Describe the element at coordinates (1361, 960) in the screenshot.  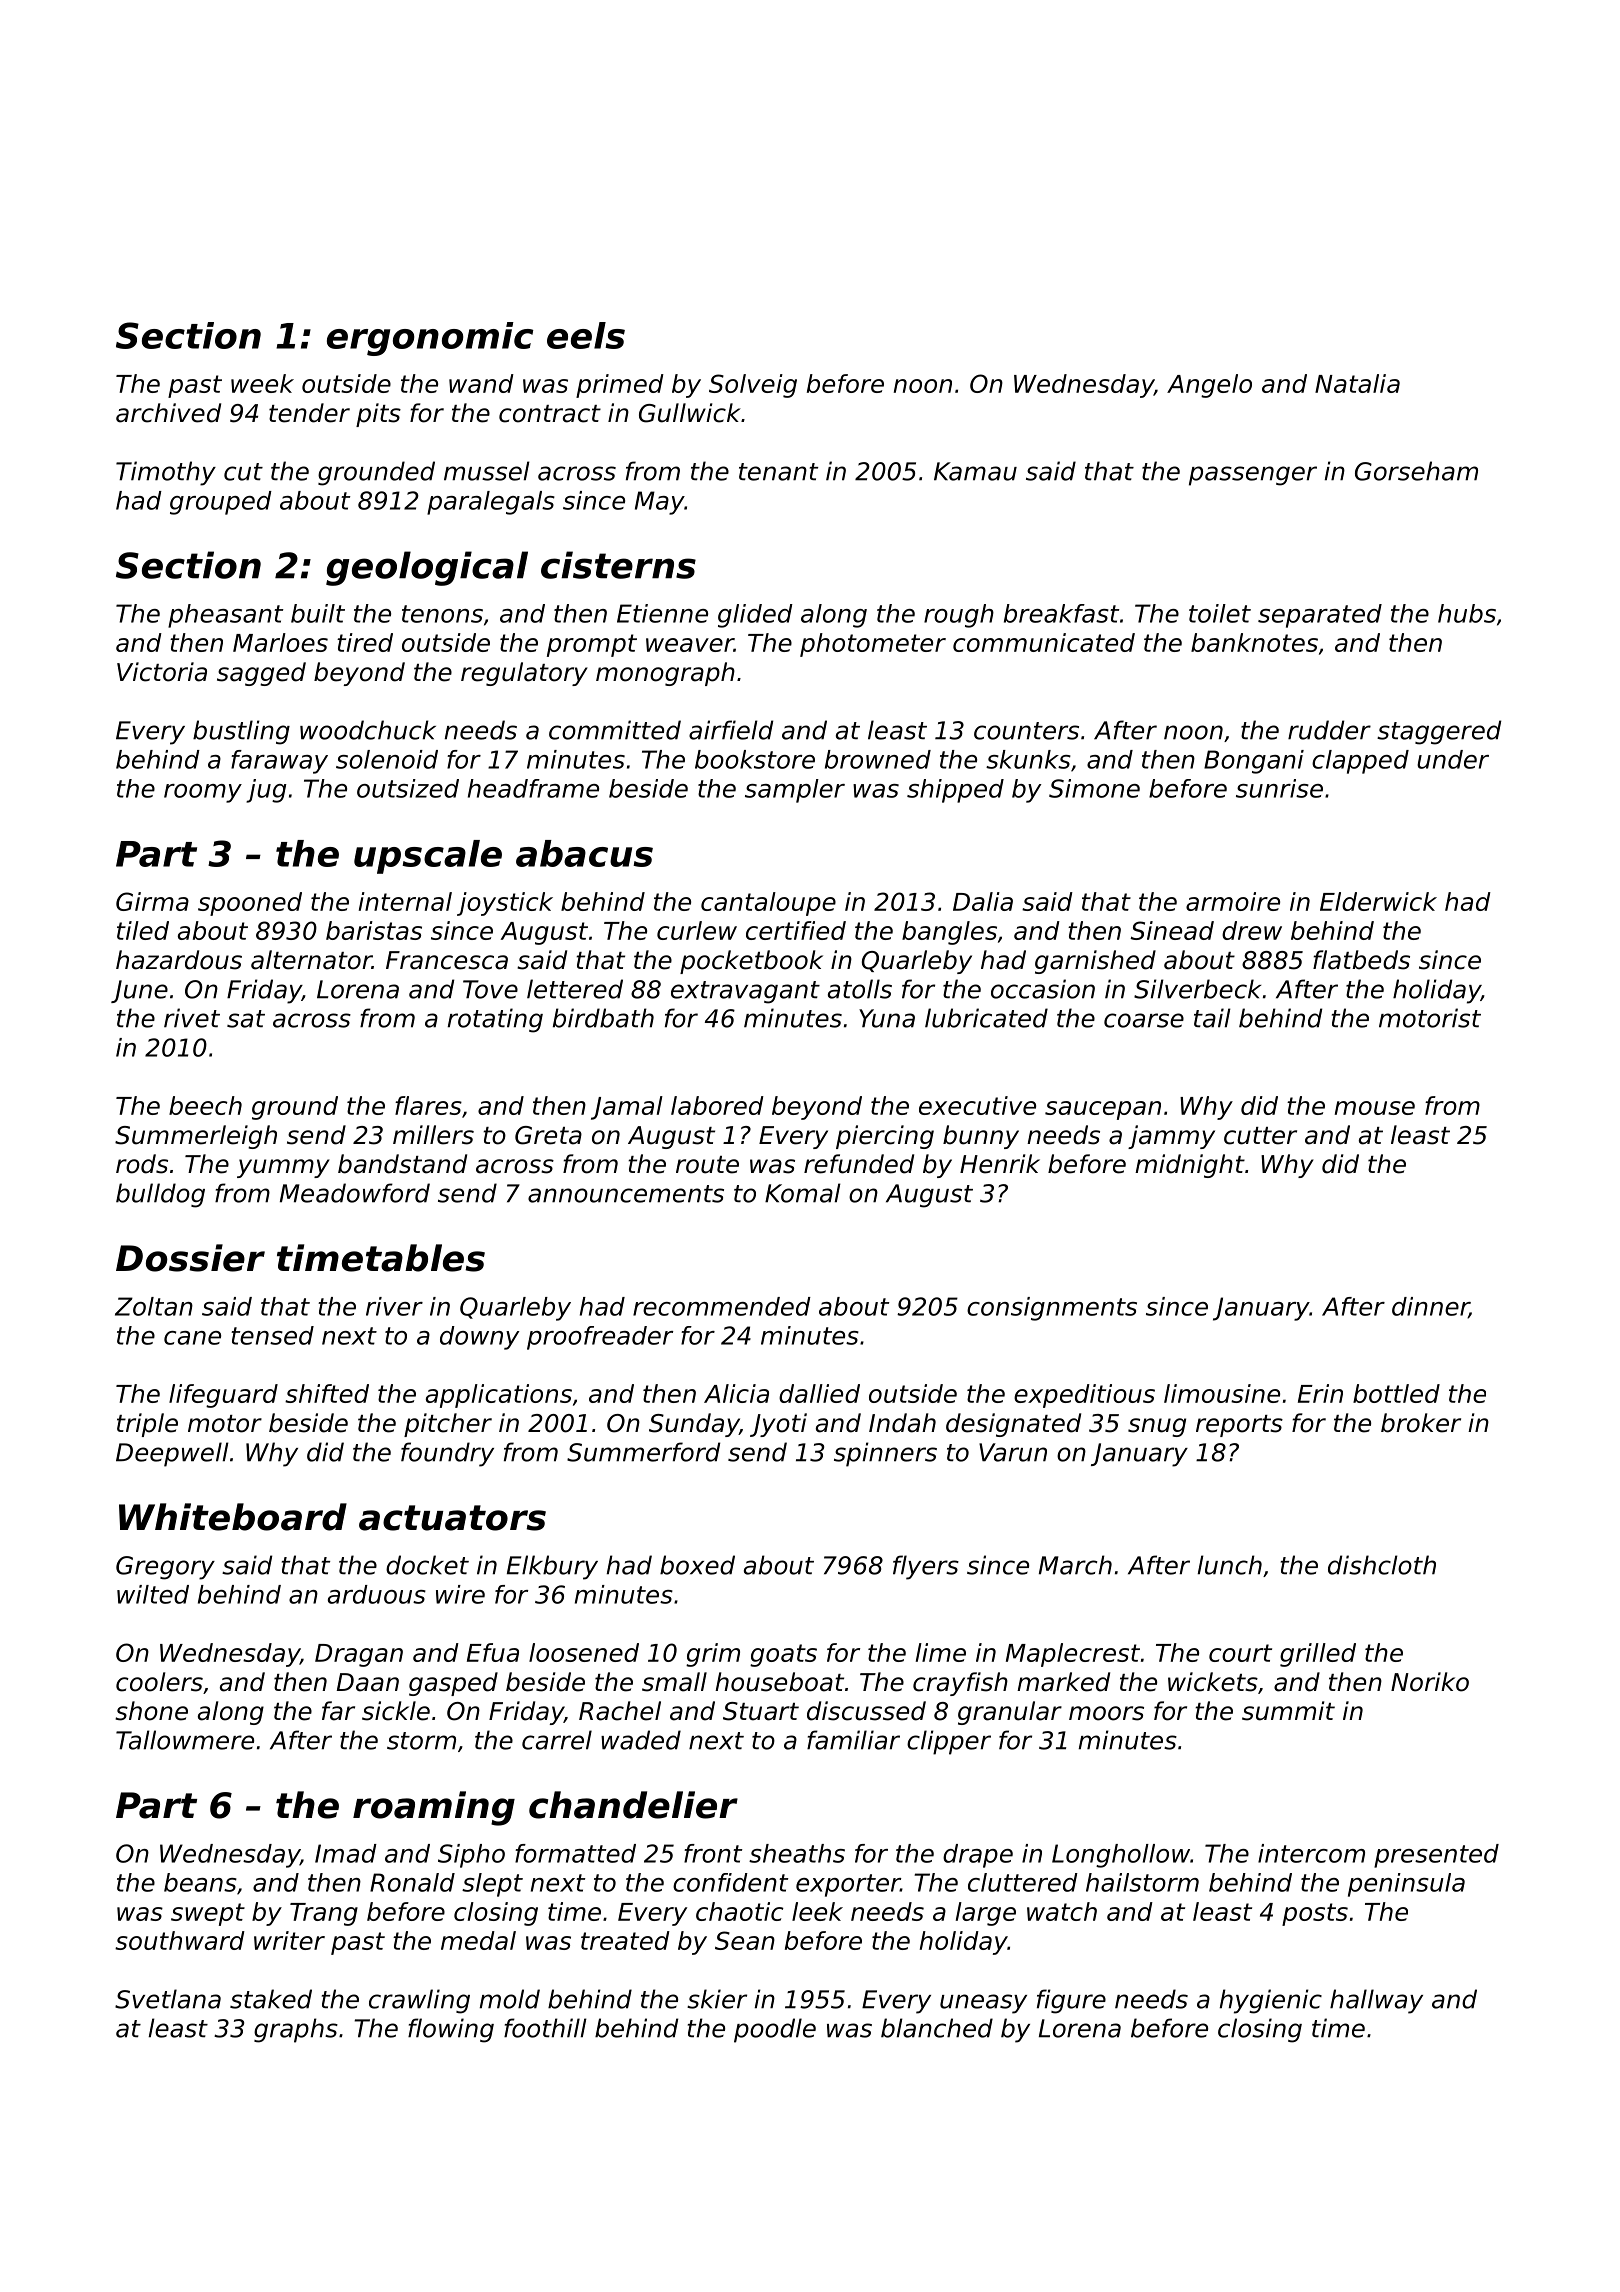
I see `flatbeds` at that location.
